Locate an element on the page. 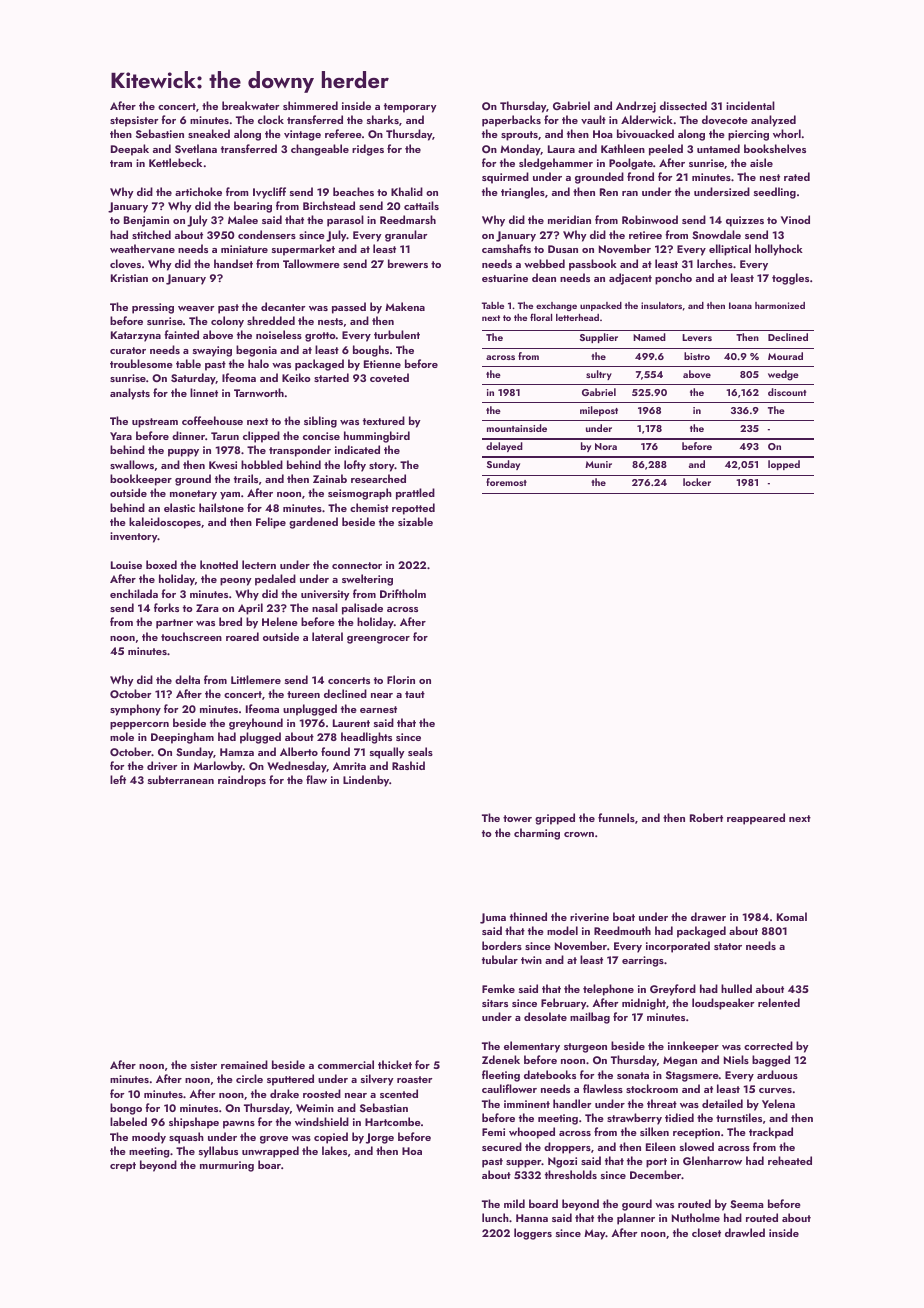 Image resolution: width=924 pixels, height=1308 pixels. pawns is located at coordinates (239, 1125).
